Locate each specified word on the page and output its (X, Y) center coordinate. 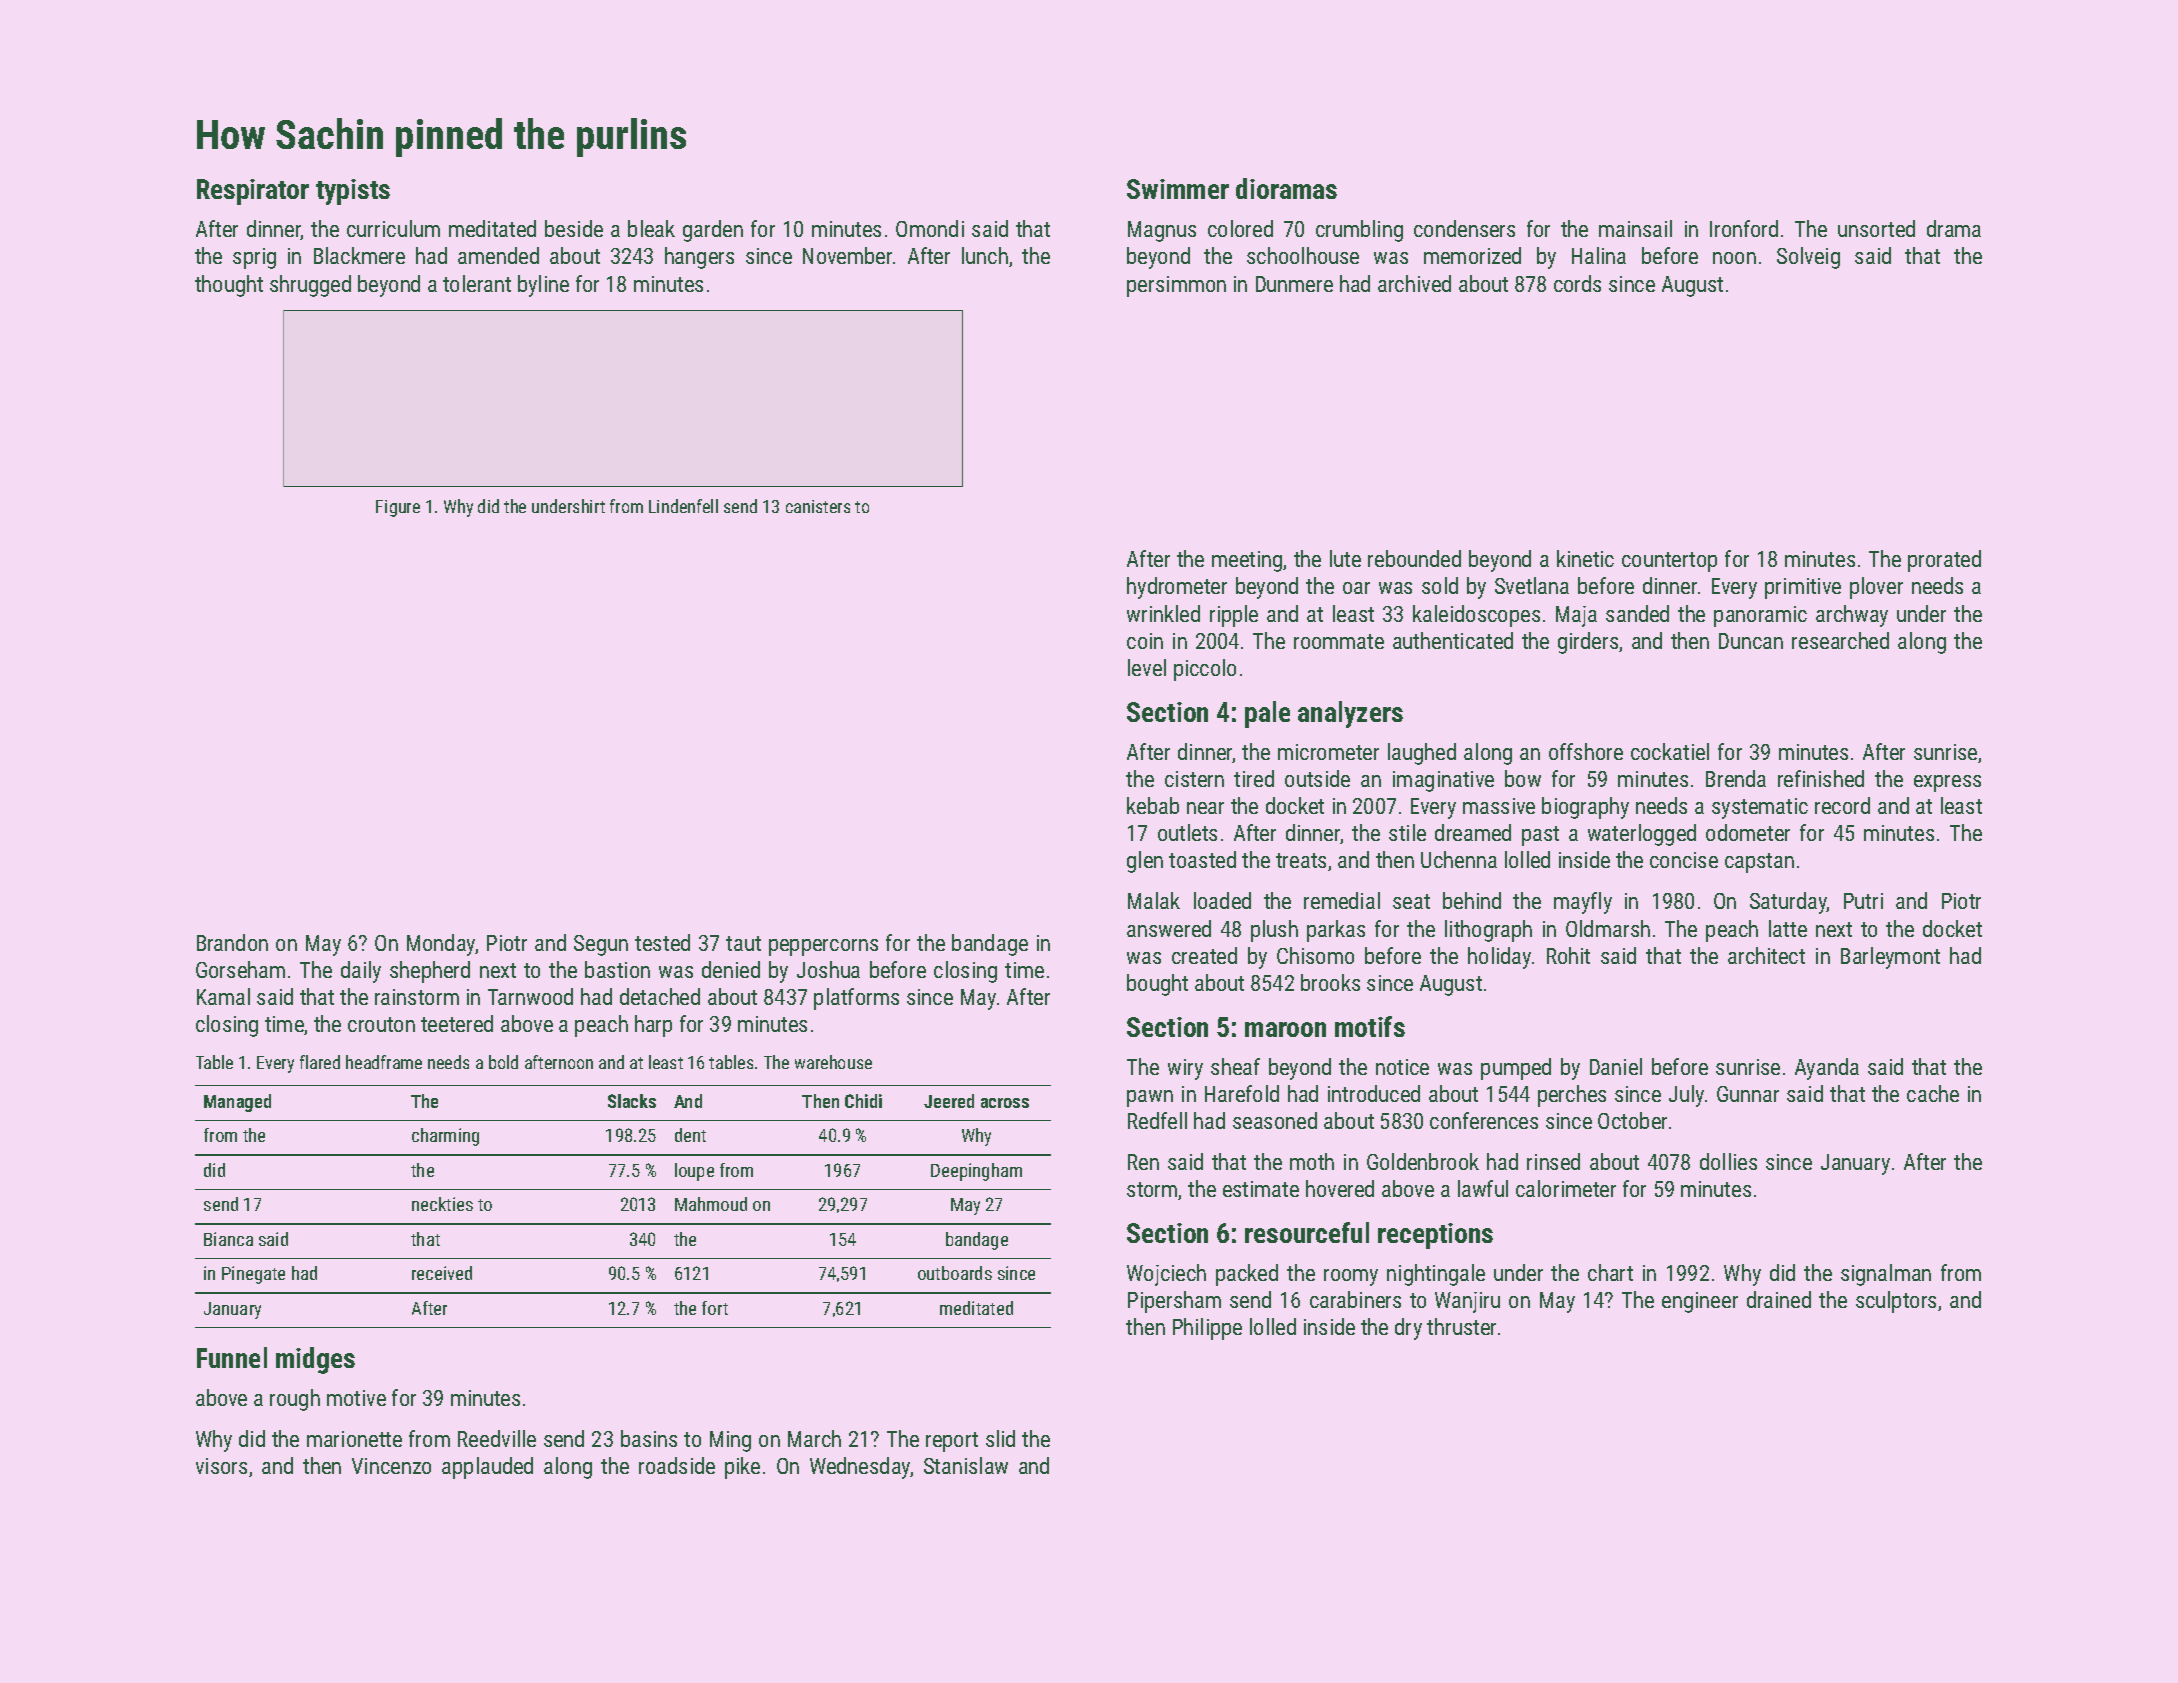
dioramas (1286, 188)
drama (1954, 228)
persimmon (1176, 286)
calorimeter (1566, 1188)
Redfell (1157, 1120)
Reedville (497, 1438)
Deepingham (976, 1172)
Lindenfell (683, 506)
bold (503, 1062)
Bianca (228, 1239)
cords (1577, 283)
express (1947, 783)
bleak (651, 228)
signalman (1886, 1275)
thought (229, 286)
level (1147, 667)
